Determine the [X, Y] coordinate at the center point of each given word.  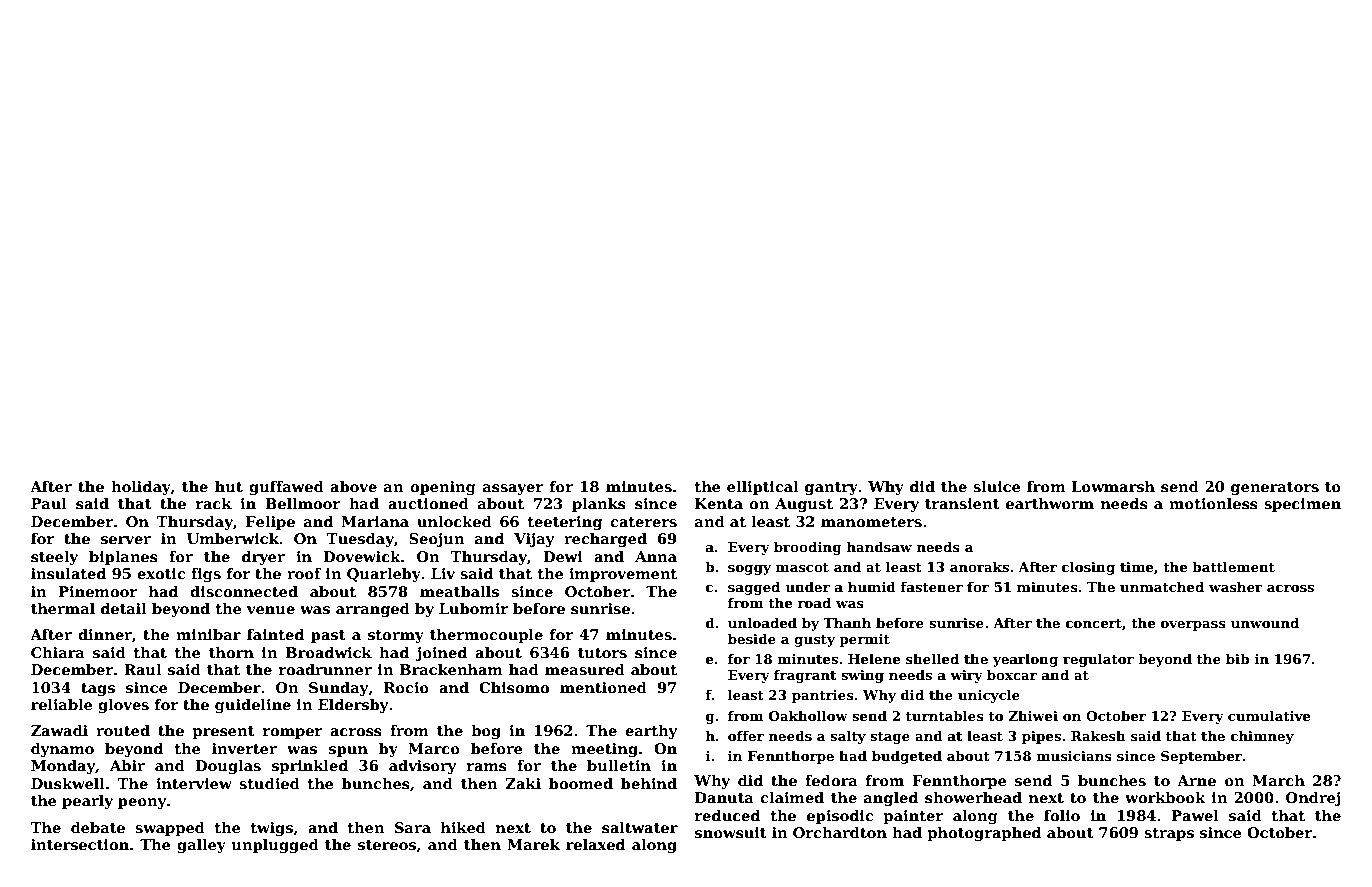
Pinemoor [98, 591]
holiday [141, 488]
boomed [581, 783]
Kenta [719, 503]
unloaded [762, 622]
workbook [1165, 797]
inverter [244, 748]
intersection [80, 844]
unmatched [1162, 586]
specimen [1302, 505]
